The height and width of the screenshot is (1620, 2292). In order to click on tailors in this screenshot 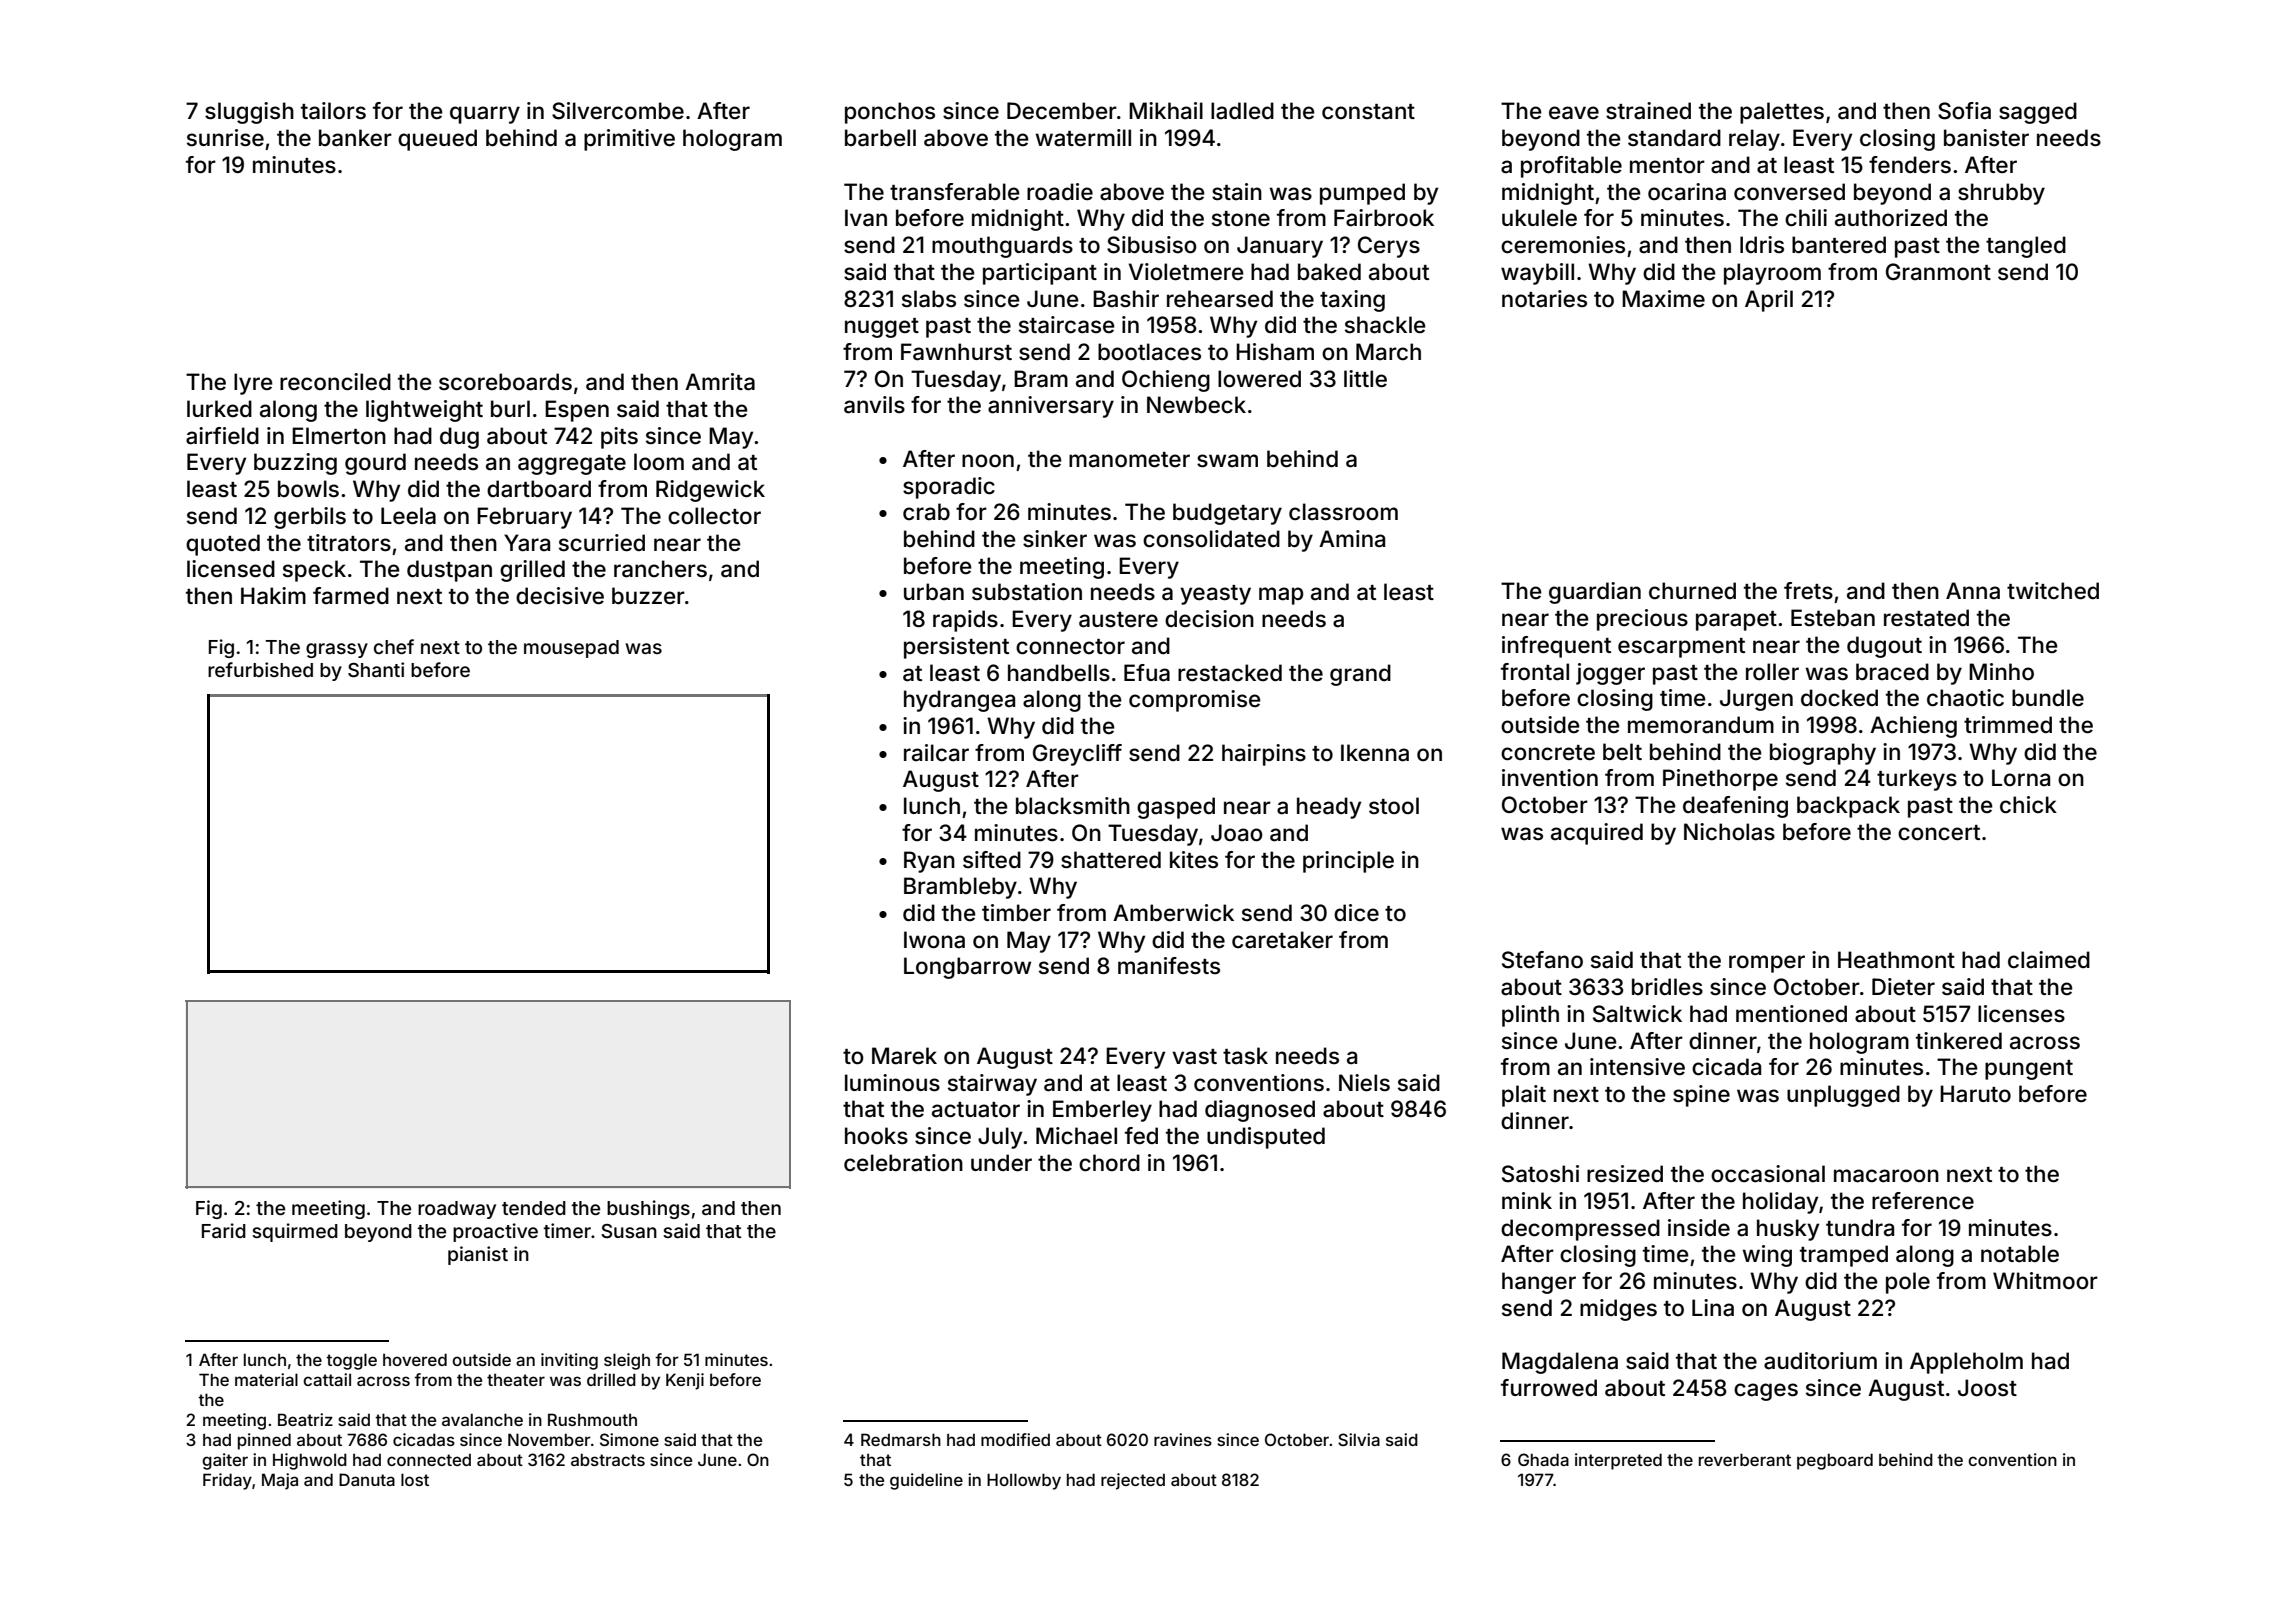, I will do `click(333, 111)`.
